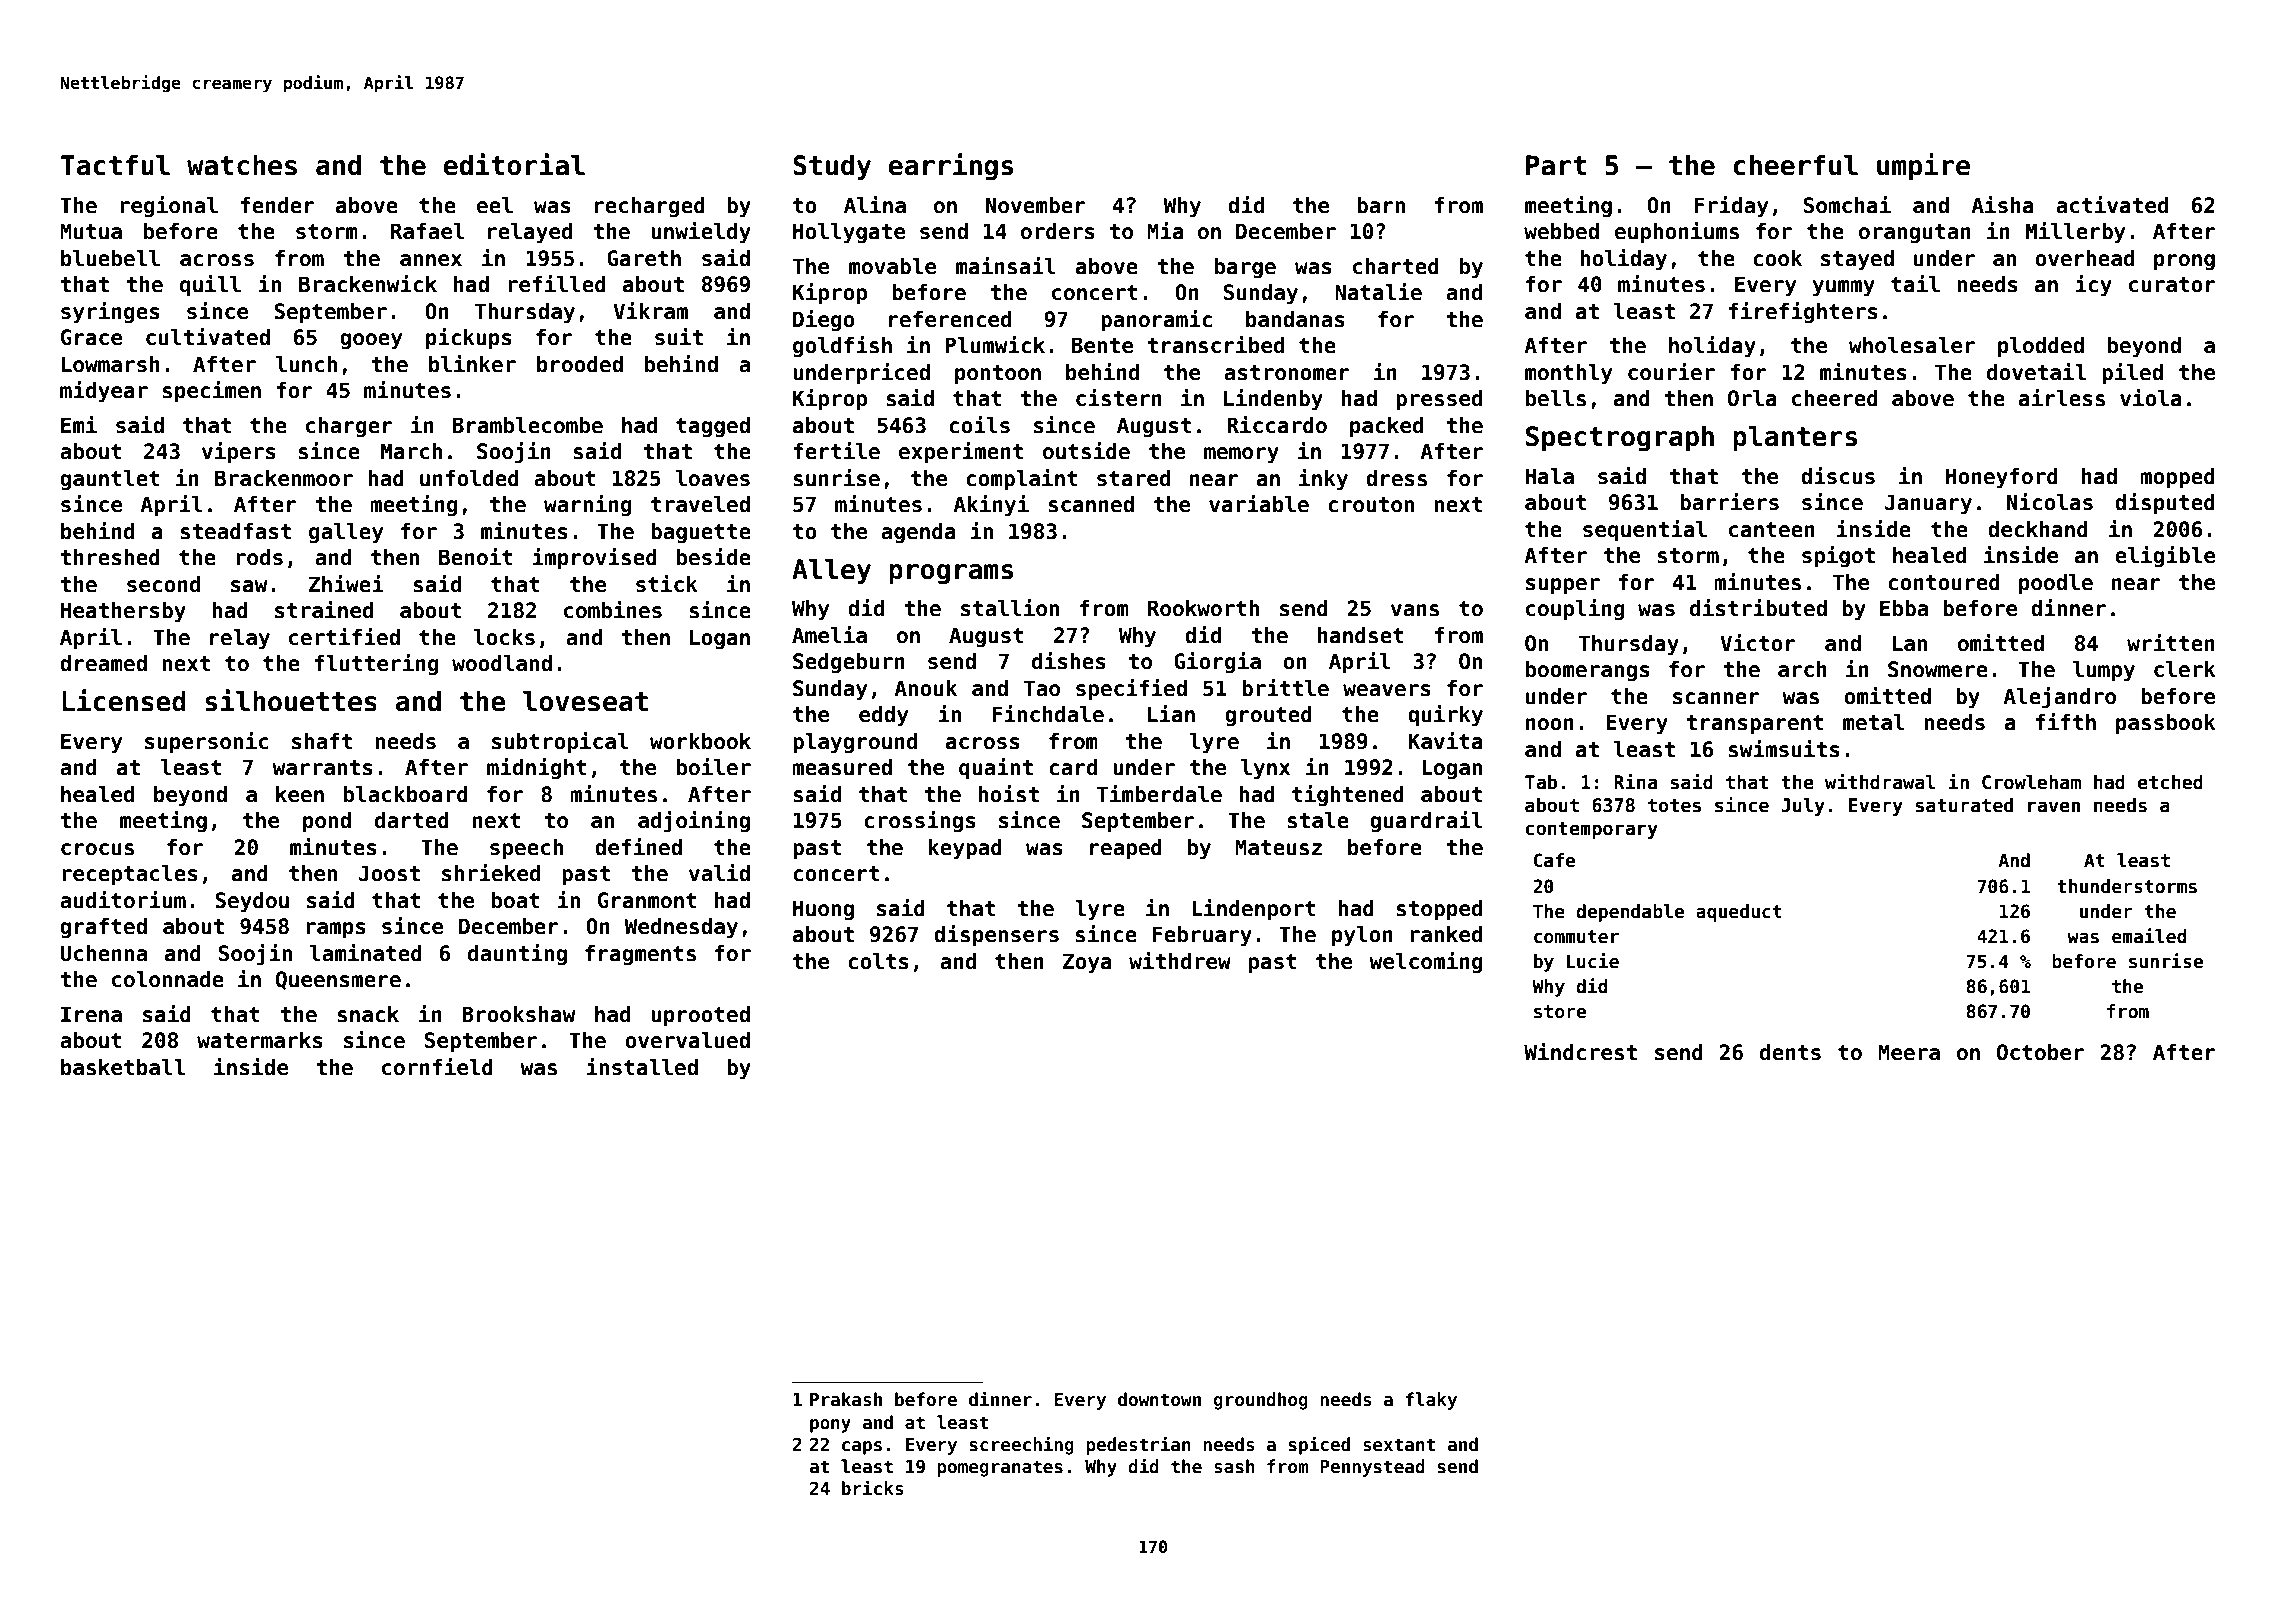  I want to click on watches, so click(242, 165).
